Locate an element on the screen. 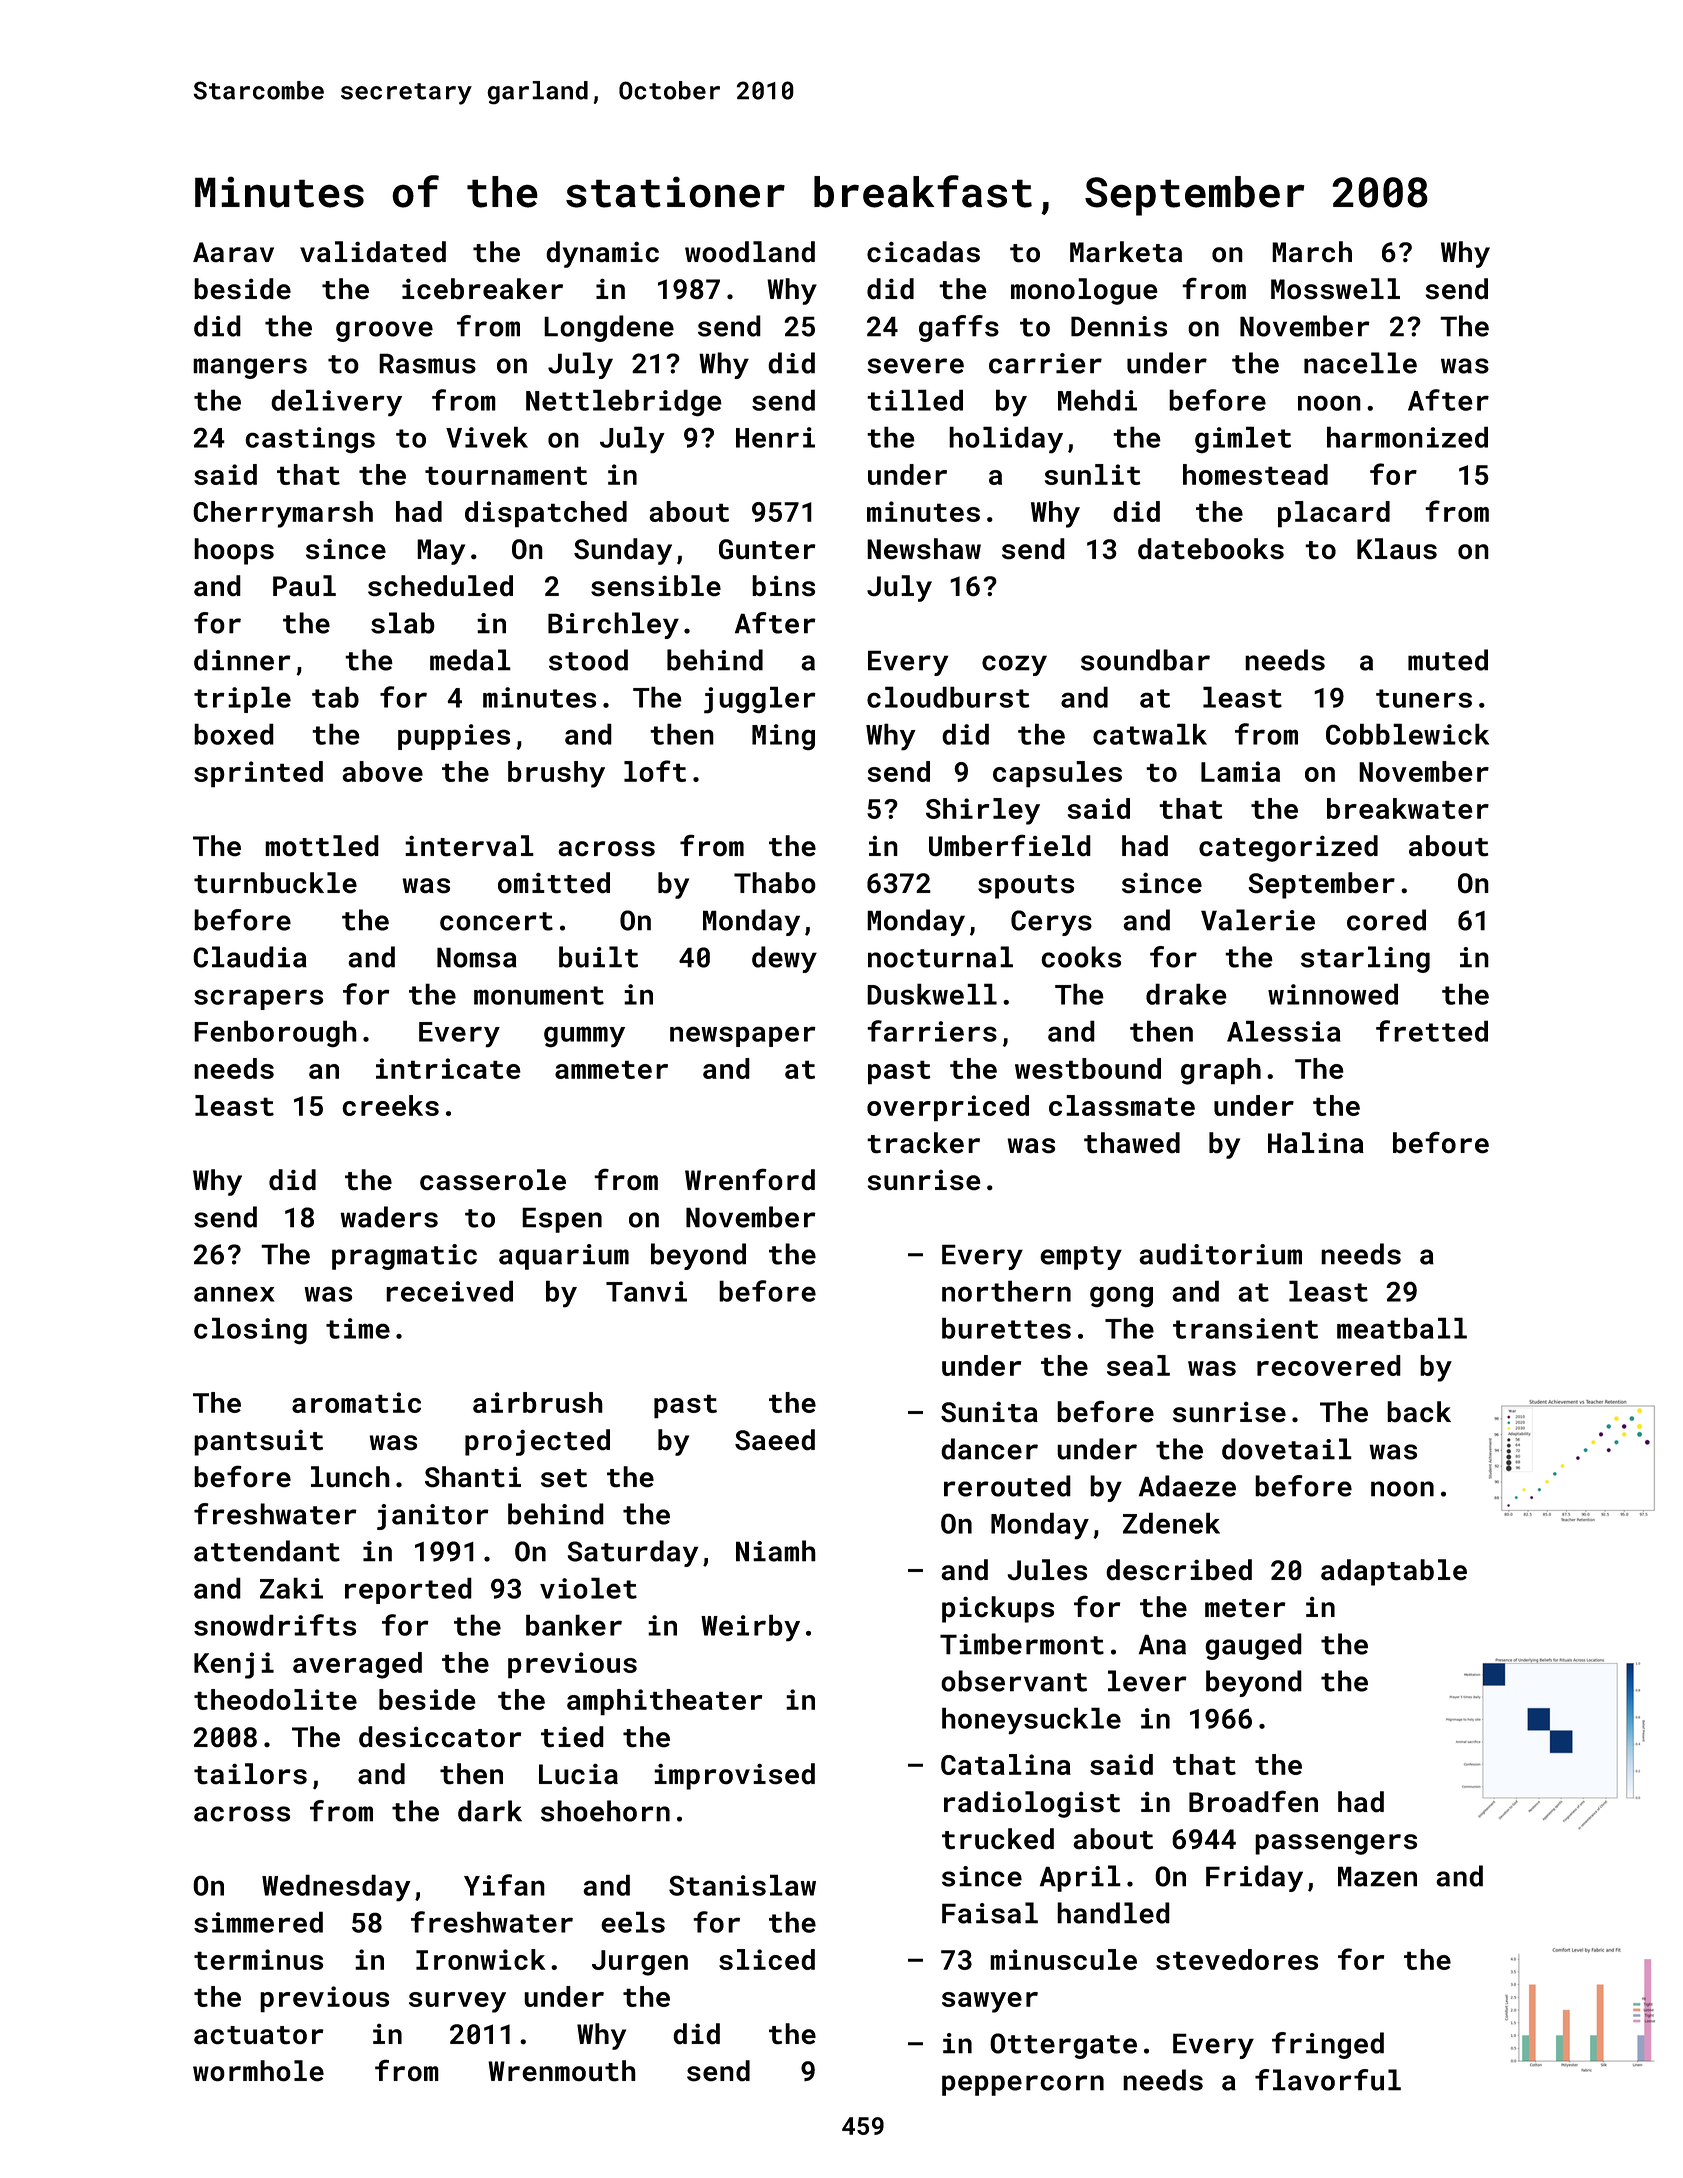  nacelle is located at coordinates (1360, 363).
